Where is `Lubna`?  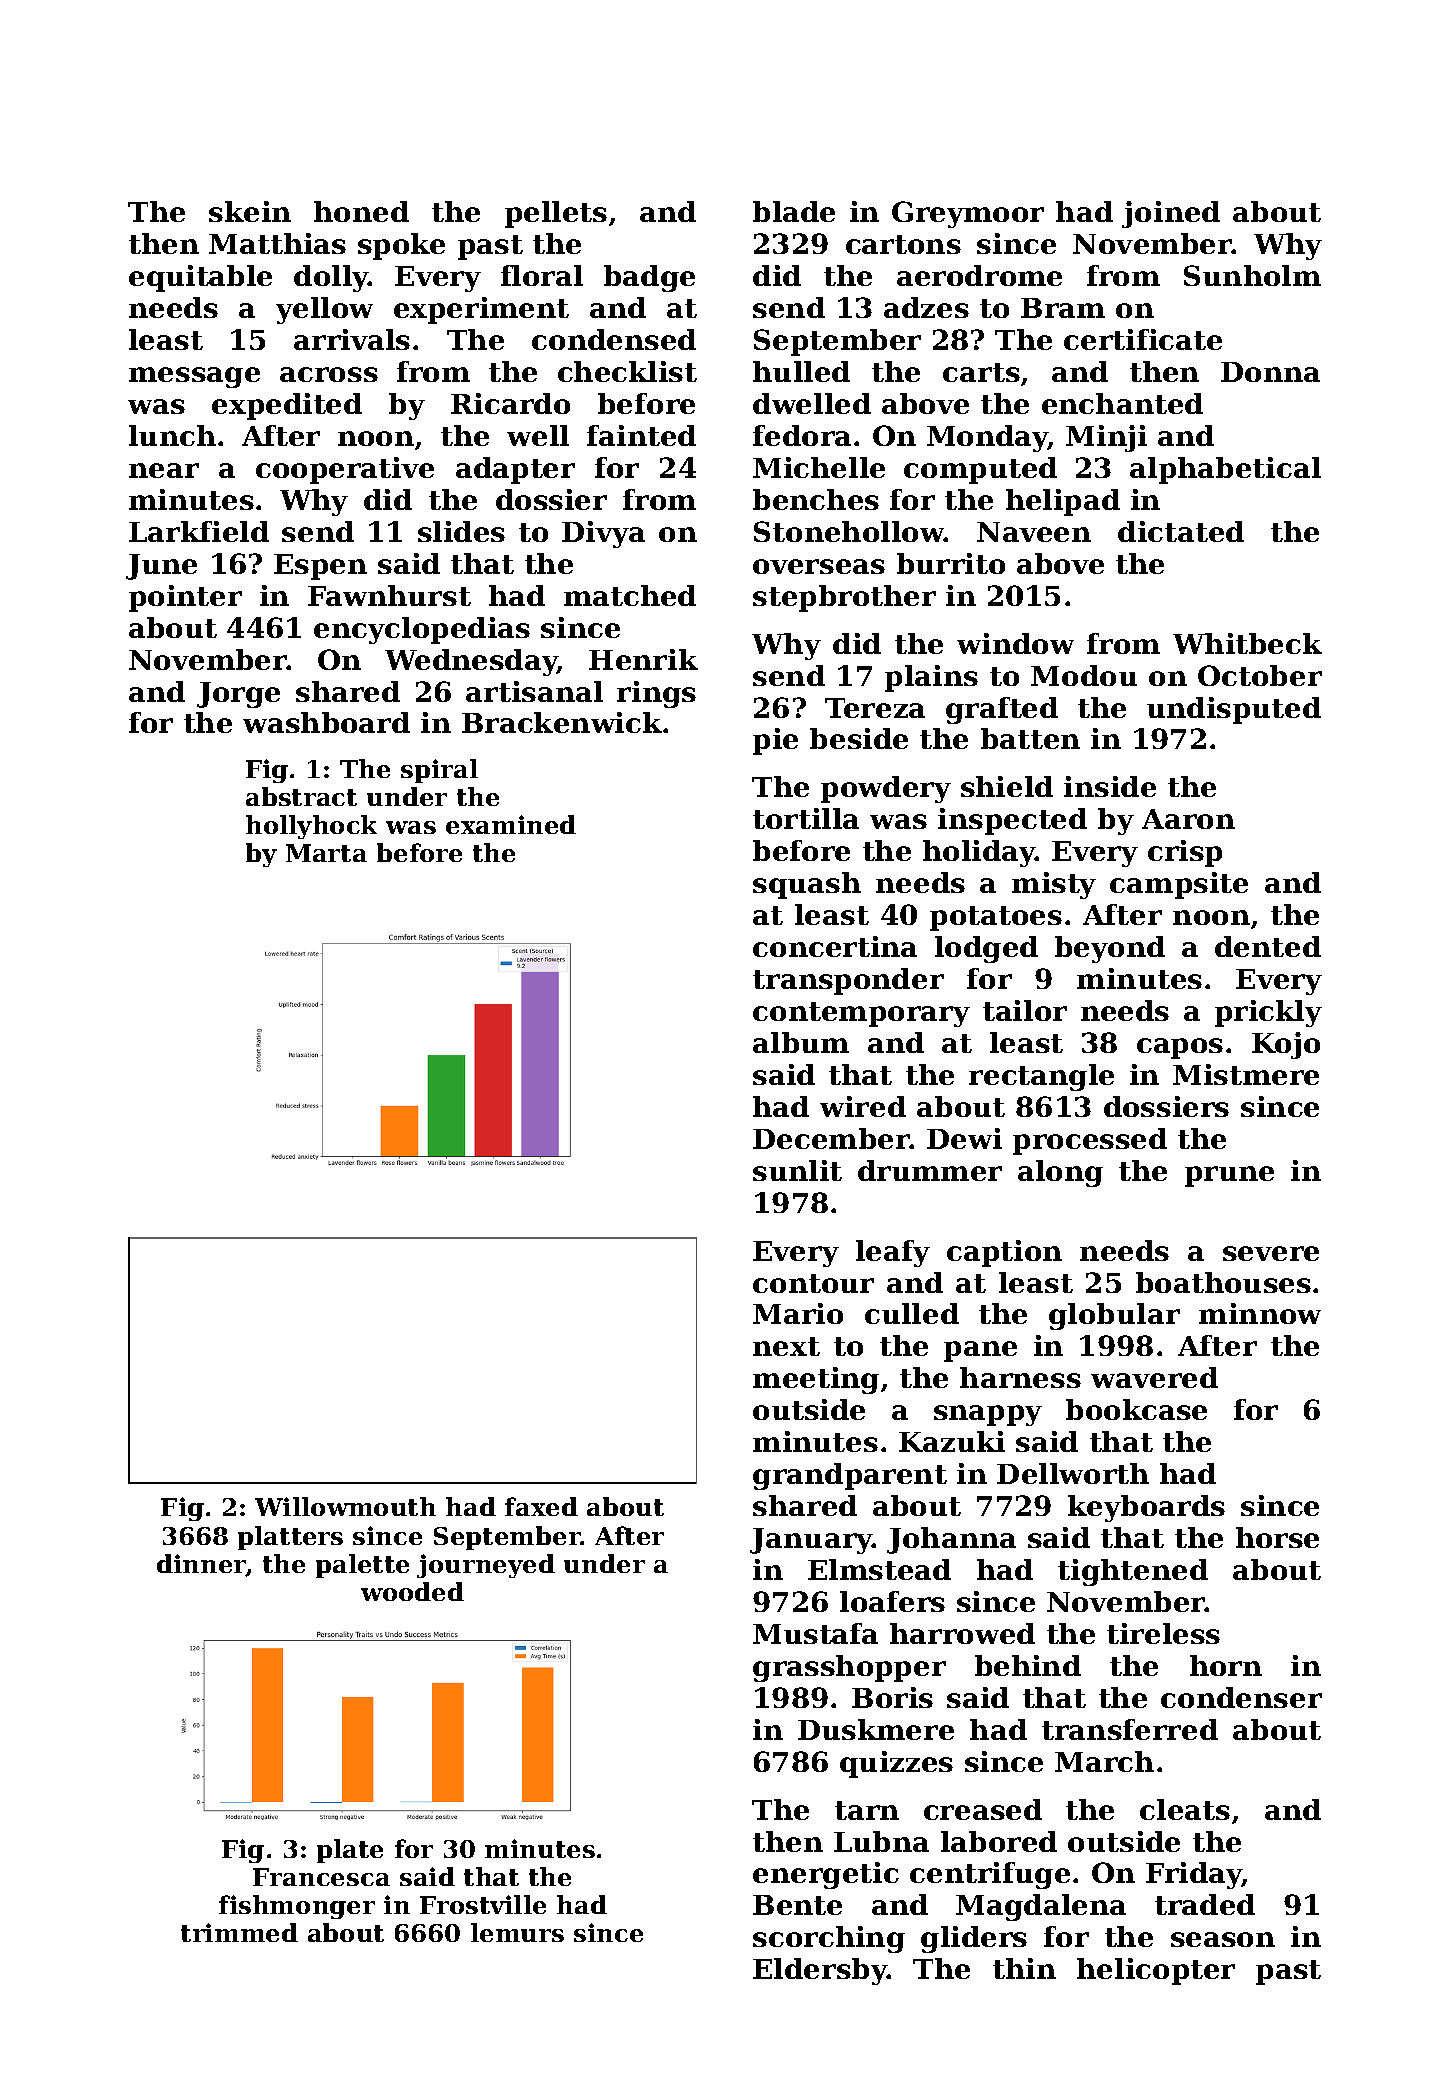
Lubna is located at coordinates (881, 1841).
